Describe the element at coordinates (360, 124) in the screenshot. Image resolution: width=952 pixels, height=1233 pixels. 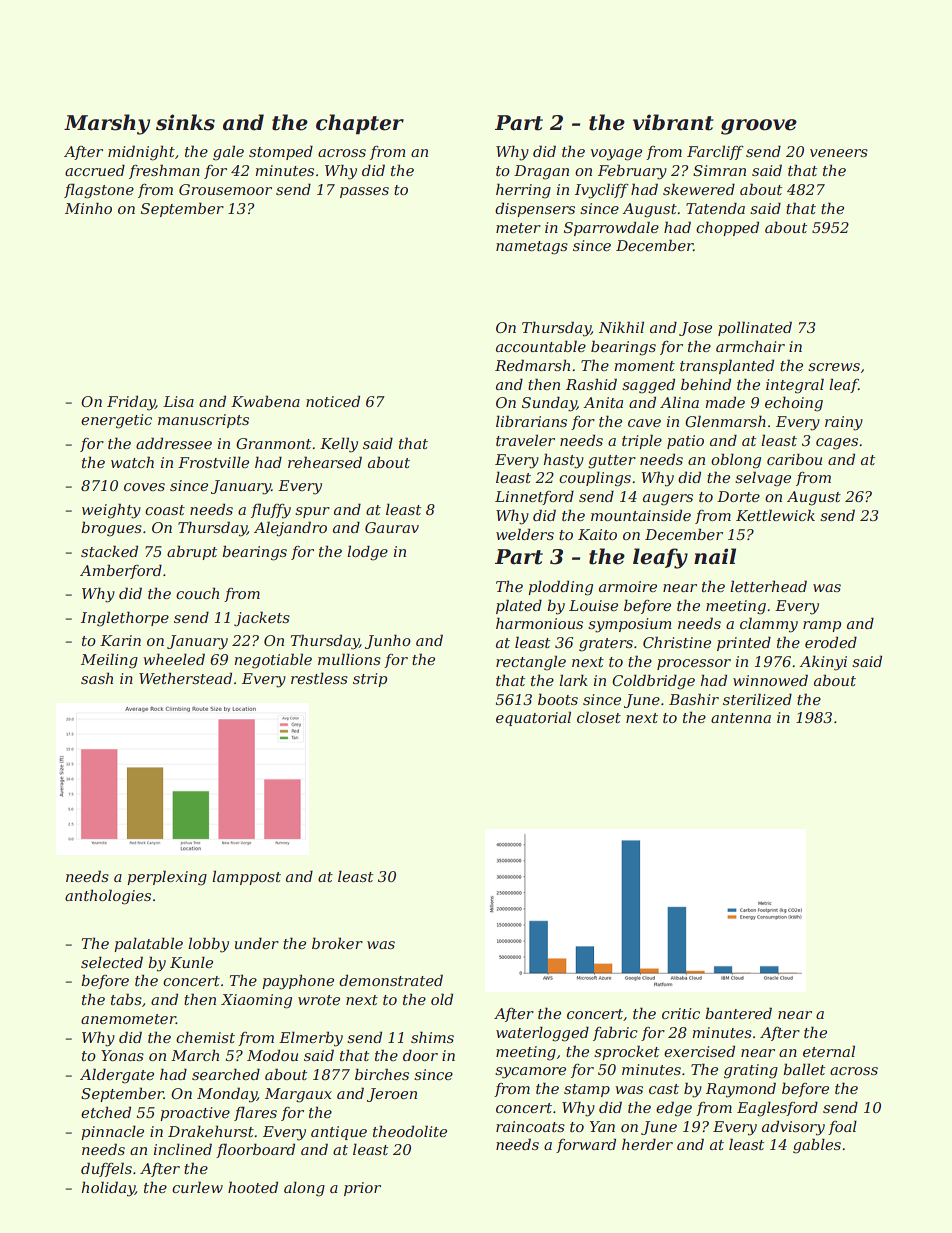
I see `chapter` at that location.
